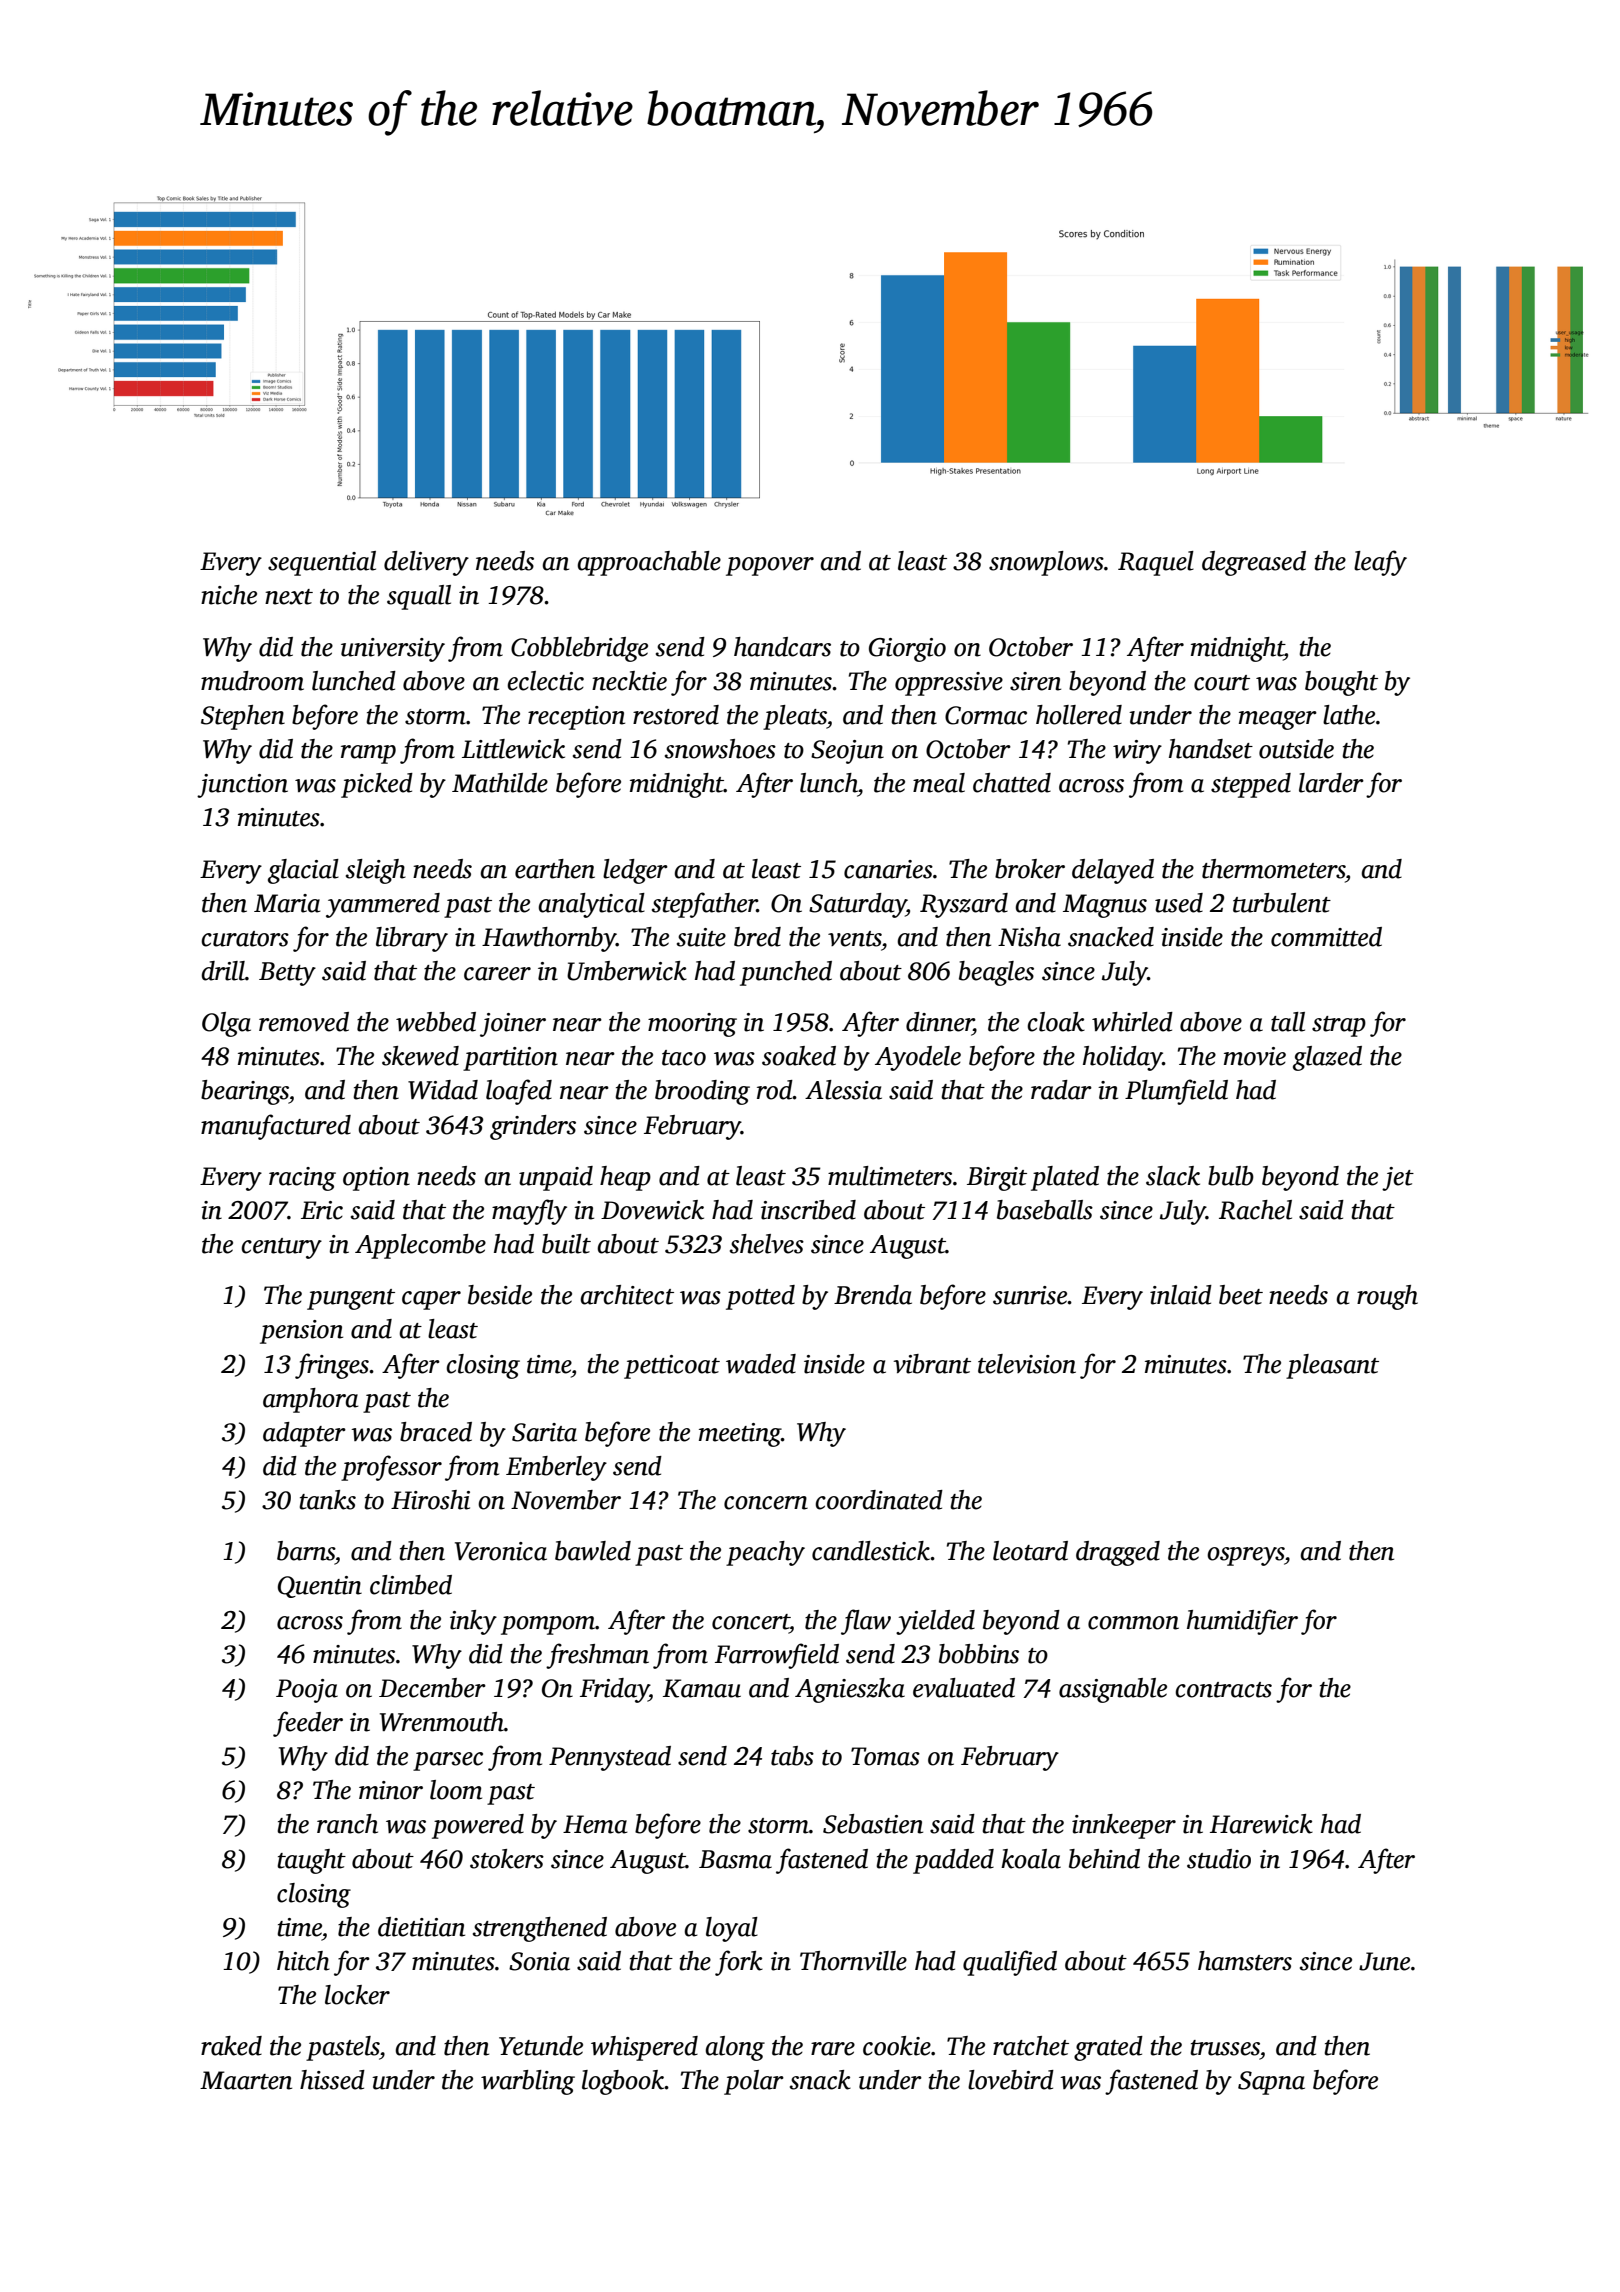 This screenshot has height=2292, width=1620. What do you see at coordinates (847, 752) in the screenshot?
I see `Seojun` at bounding box center [847, 752].
